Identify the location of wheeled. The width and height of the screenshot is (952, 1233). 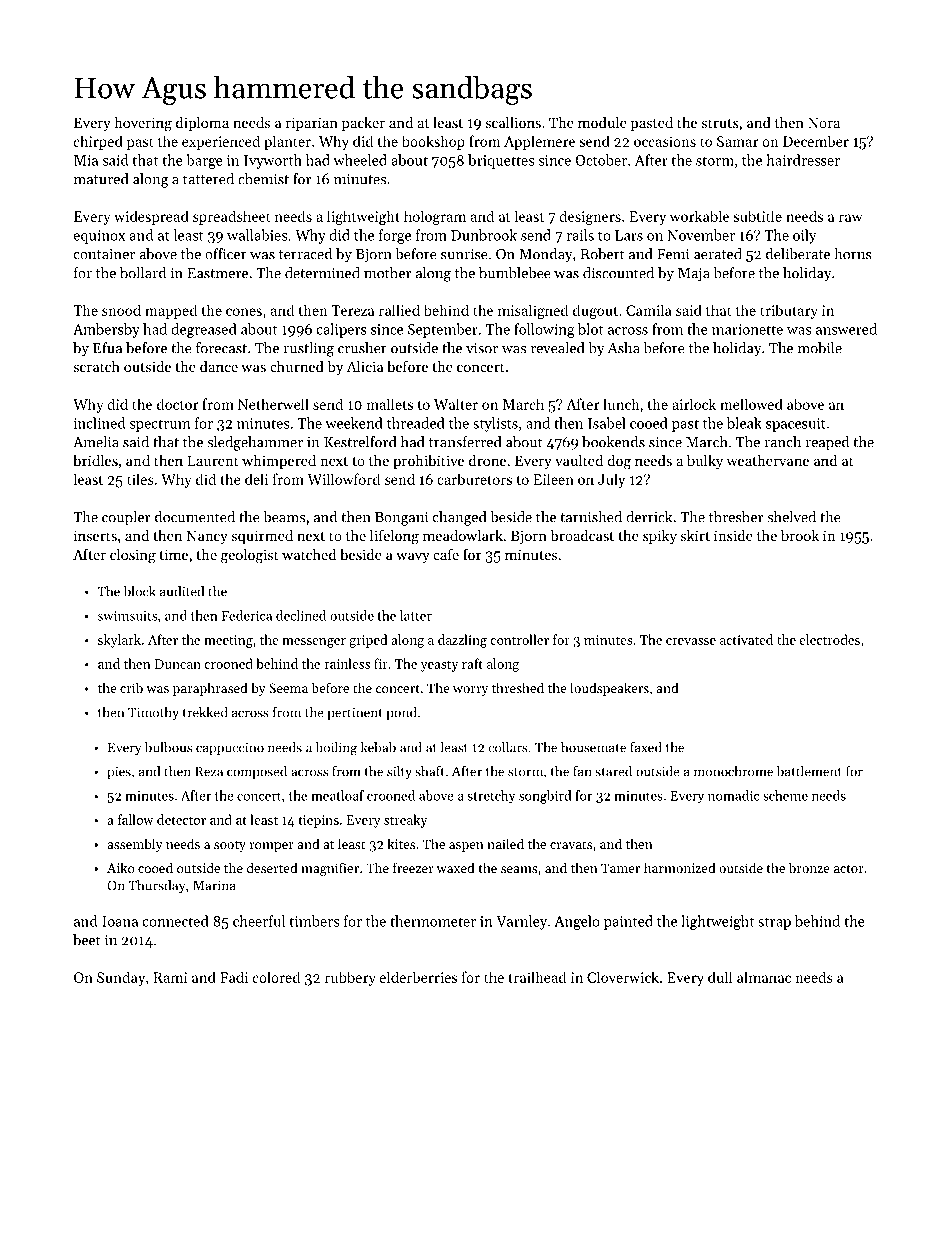
(360, 160).
